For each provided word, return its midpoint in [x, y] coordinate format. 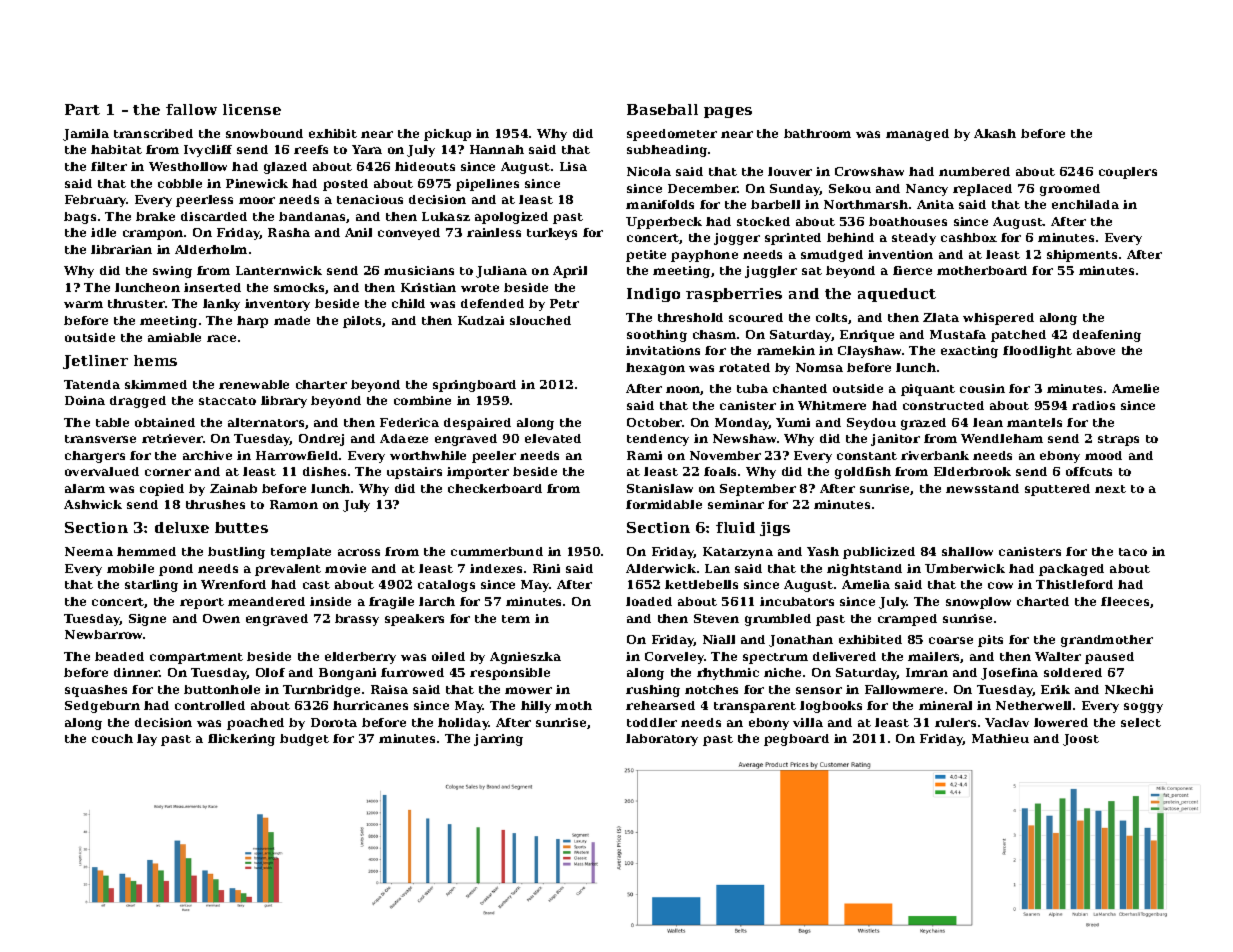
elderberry [360, 658]
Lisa [573, 166]
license [252, 109]
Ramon [294, 504]
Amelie [1135, 388]
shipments [1082, 256]
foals [720, 471]
